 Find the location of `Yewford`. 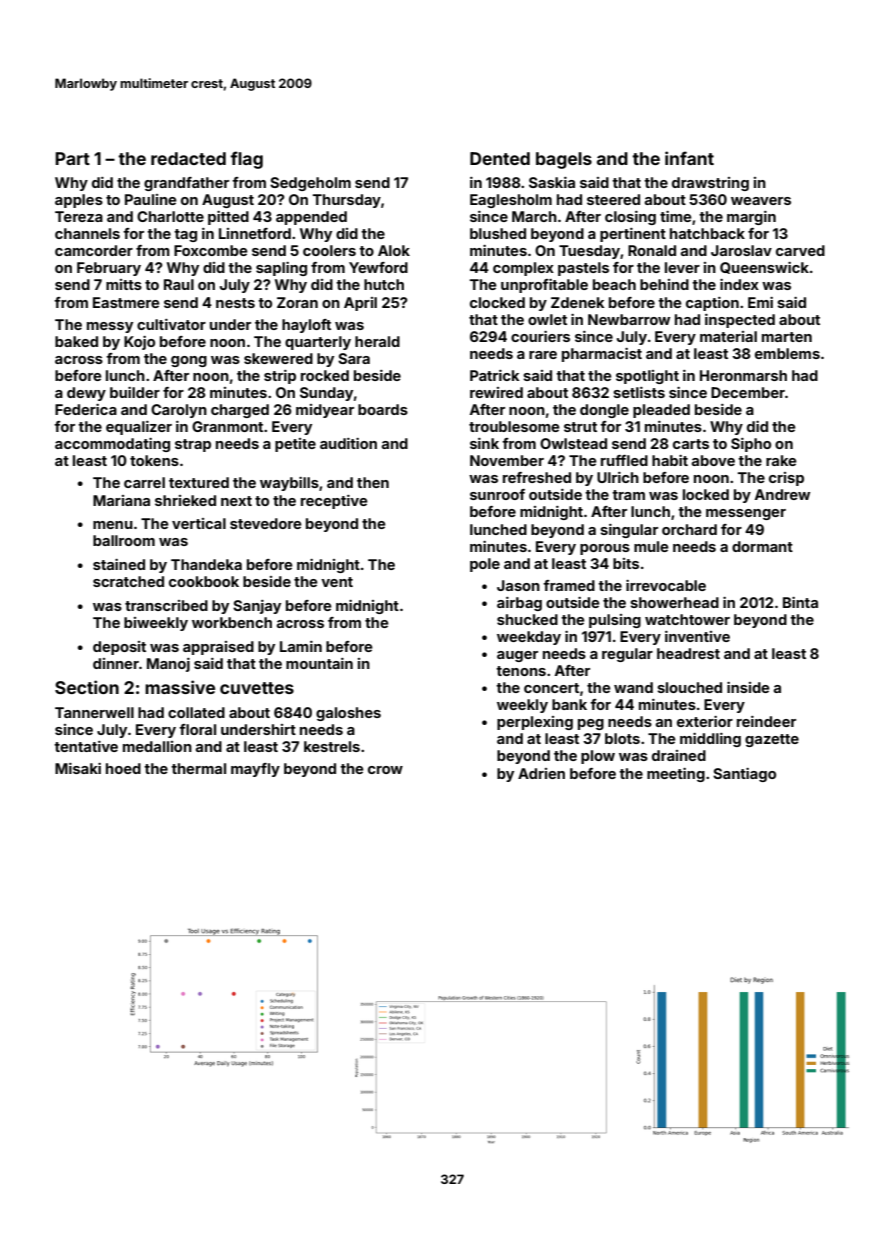

Yewford is located at coordinates (378, 267).
